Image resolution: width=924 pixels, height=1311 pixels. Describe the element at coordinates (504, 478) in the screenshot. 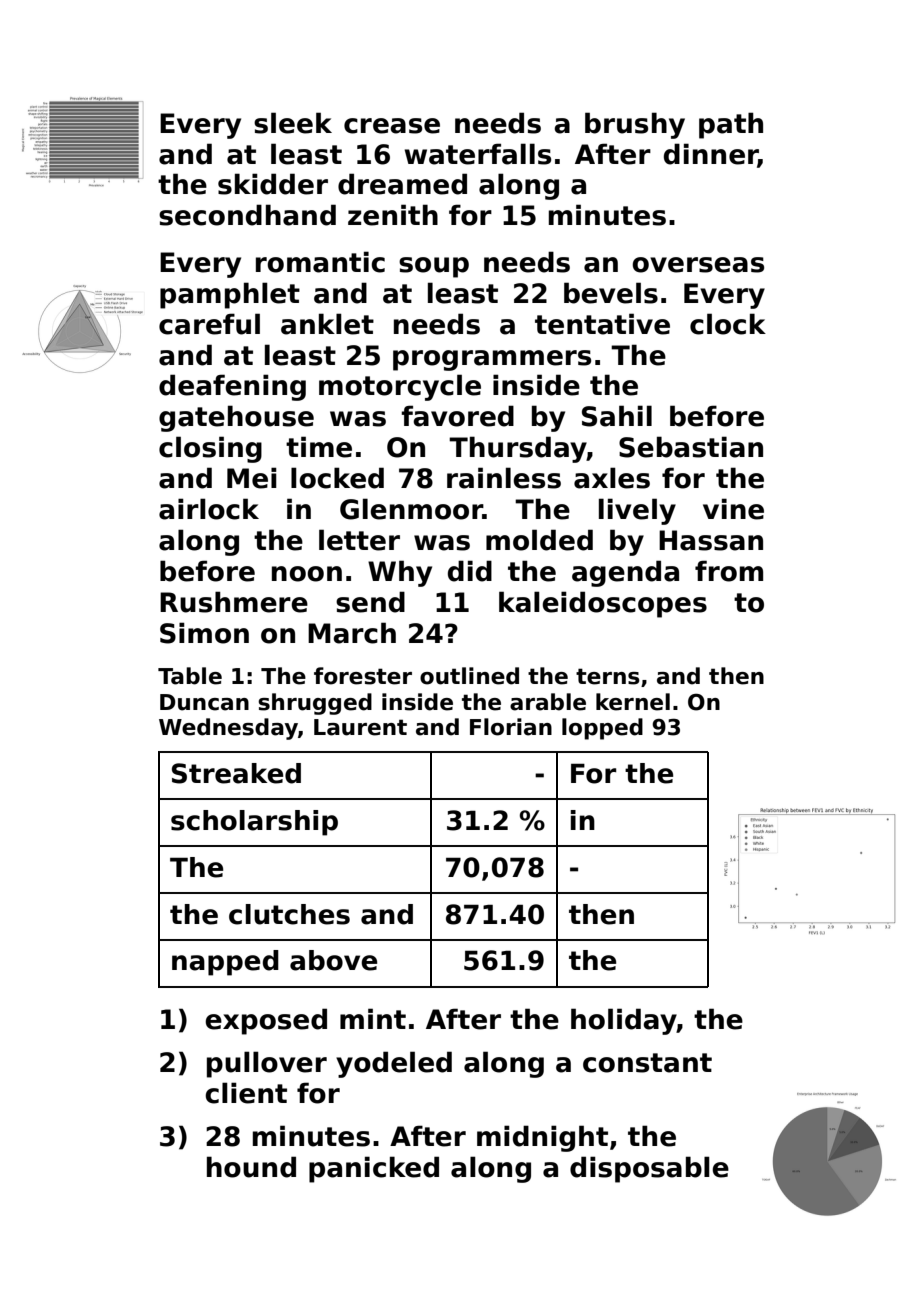

I see `rainless` at that location.
